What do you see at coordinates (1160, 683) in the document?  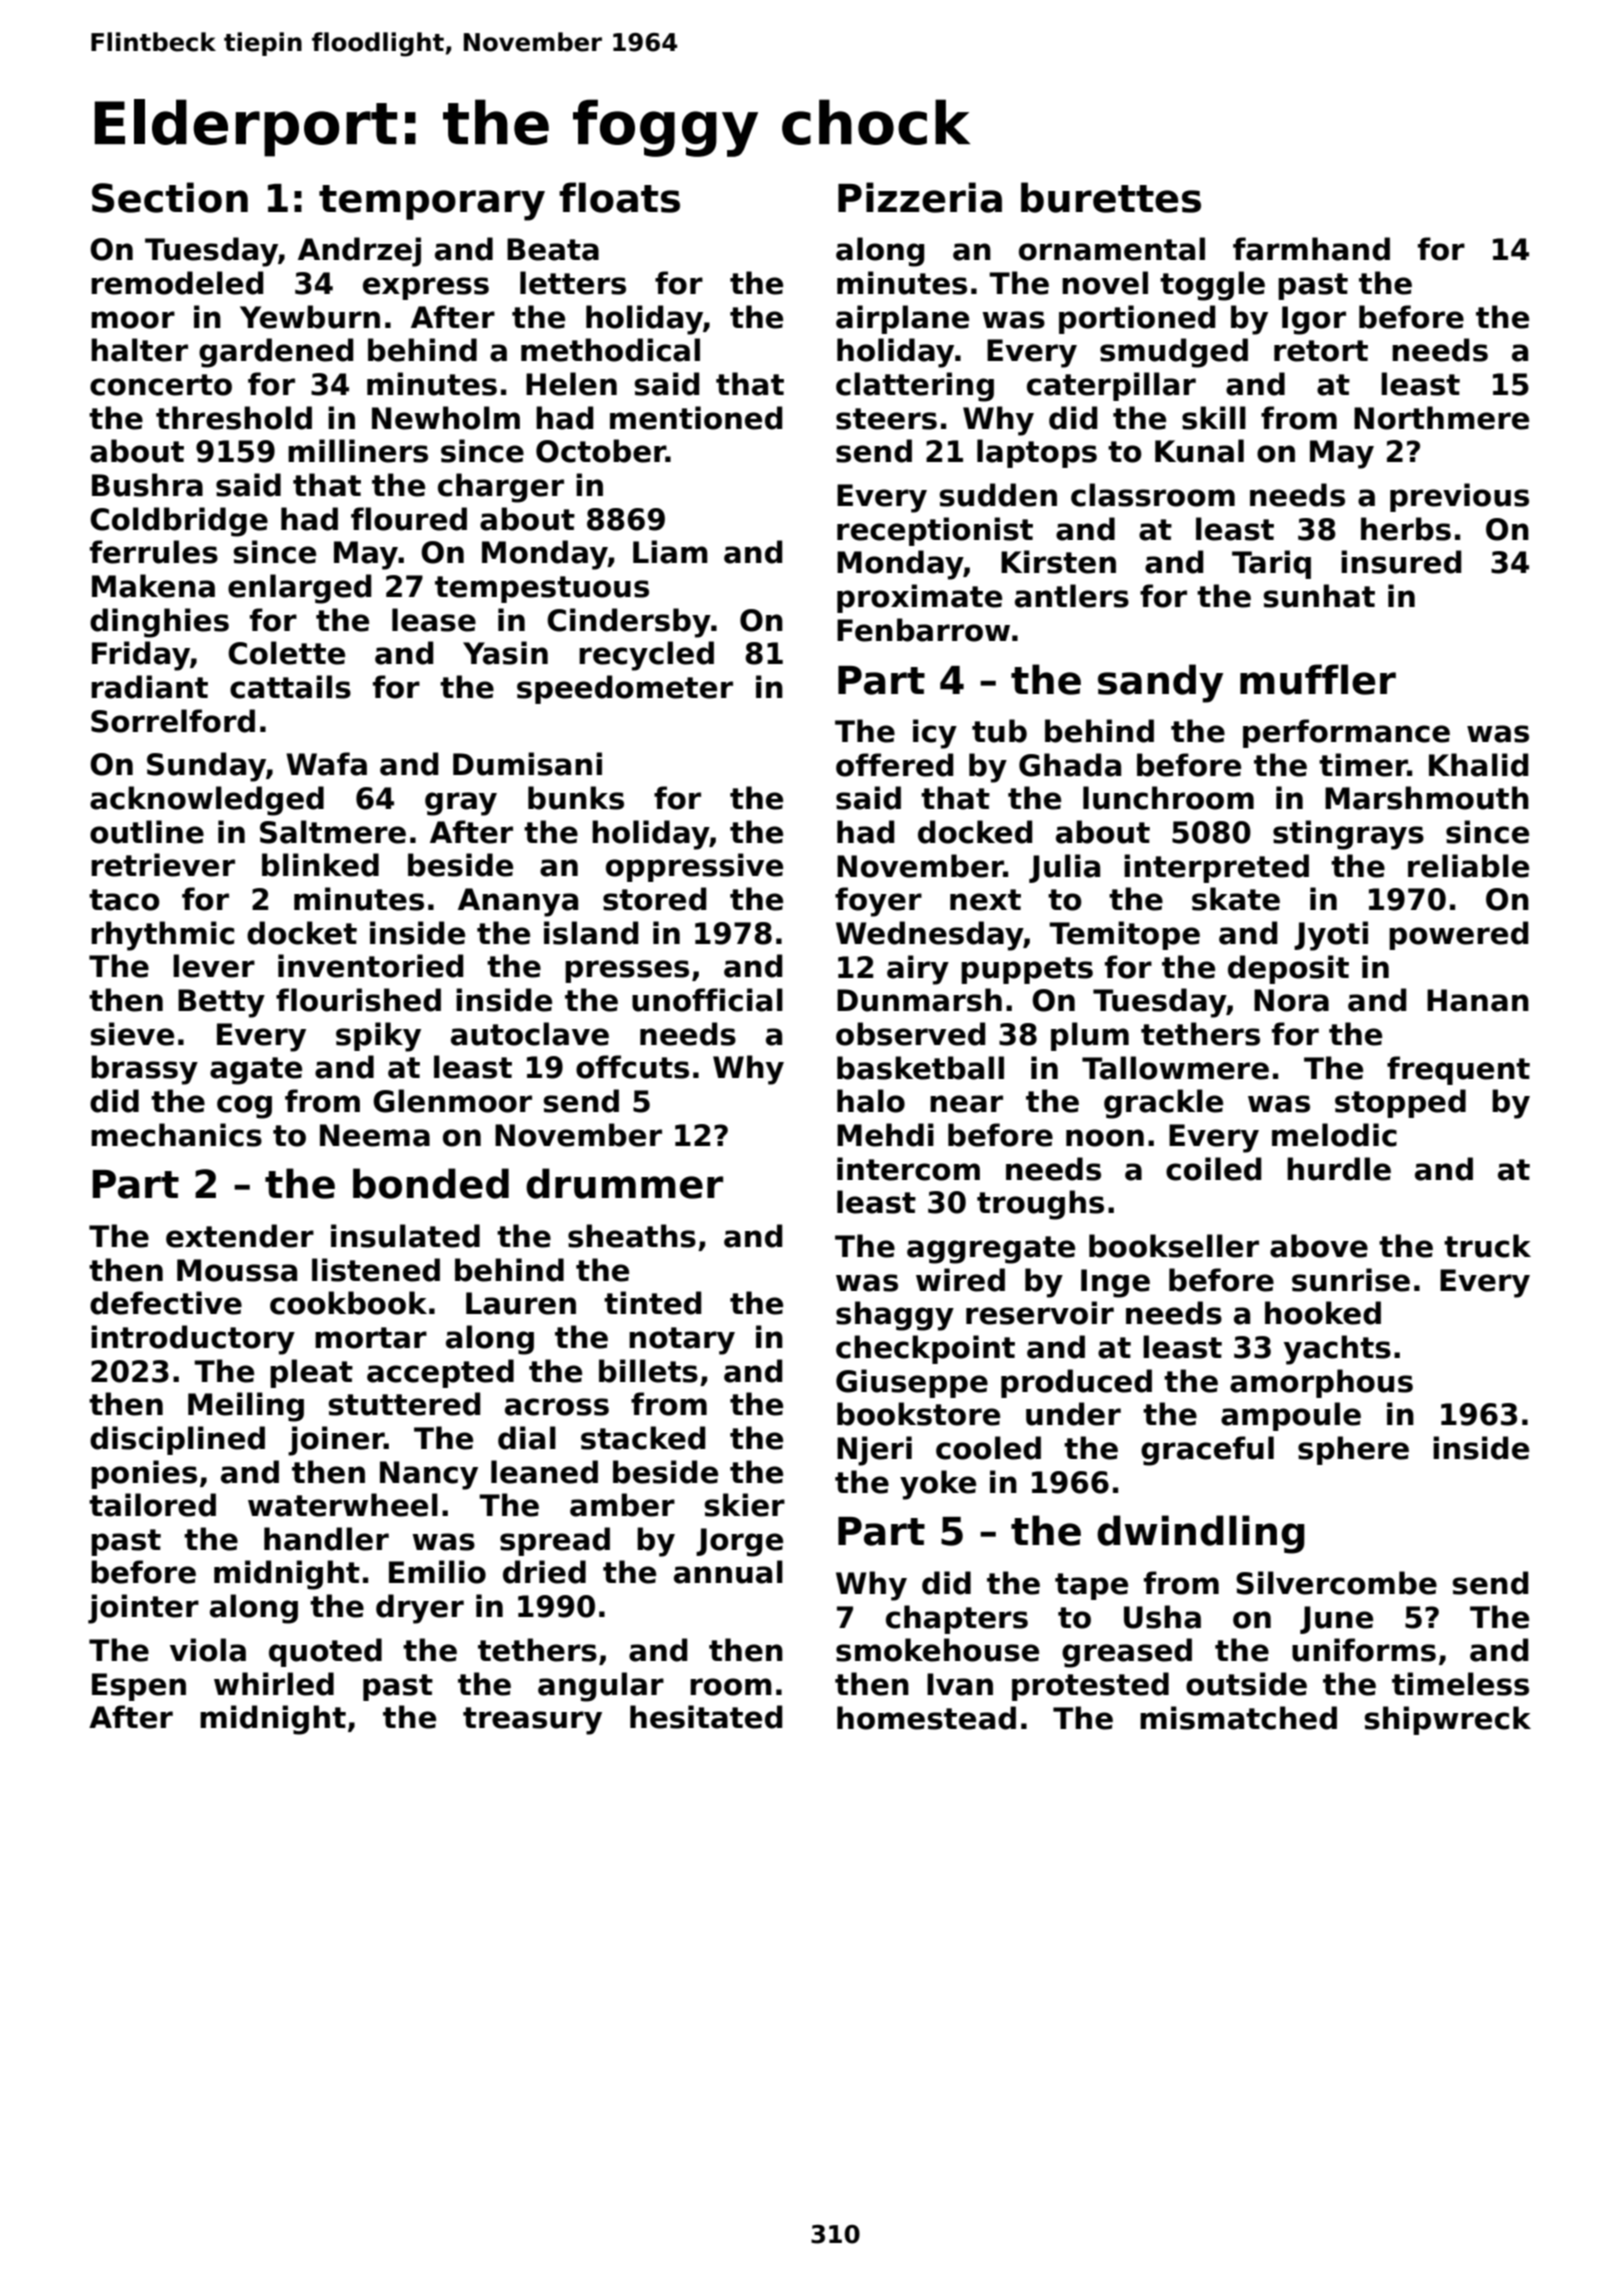 I see `sandy` at bounding box center [1160, 683].
